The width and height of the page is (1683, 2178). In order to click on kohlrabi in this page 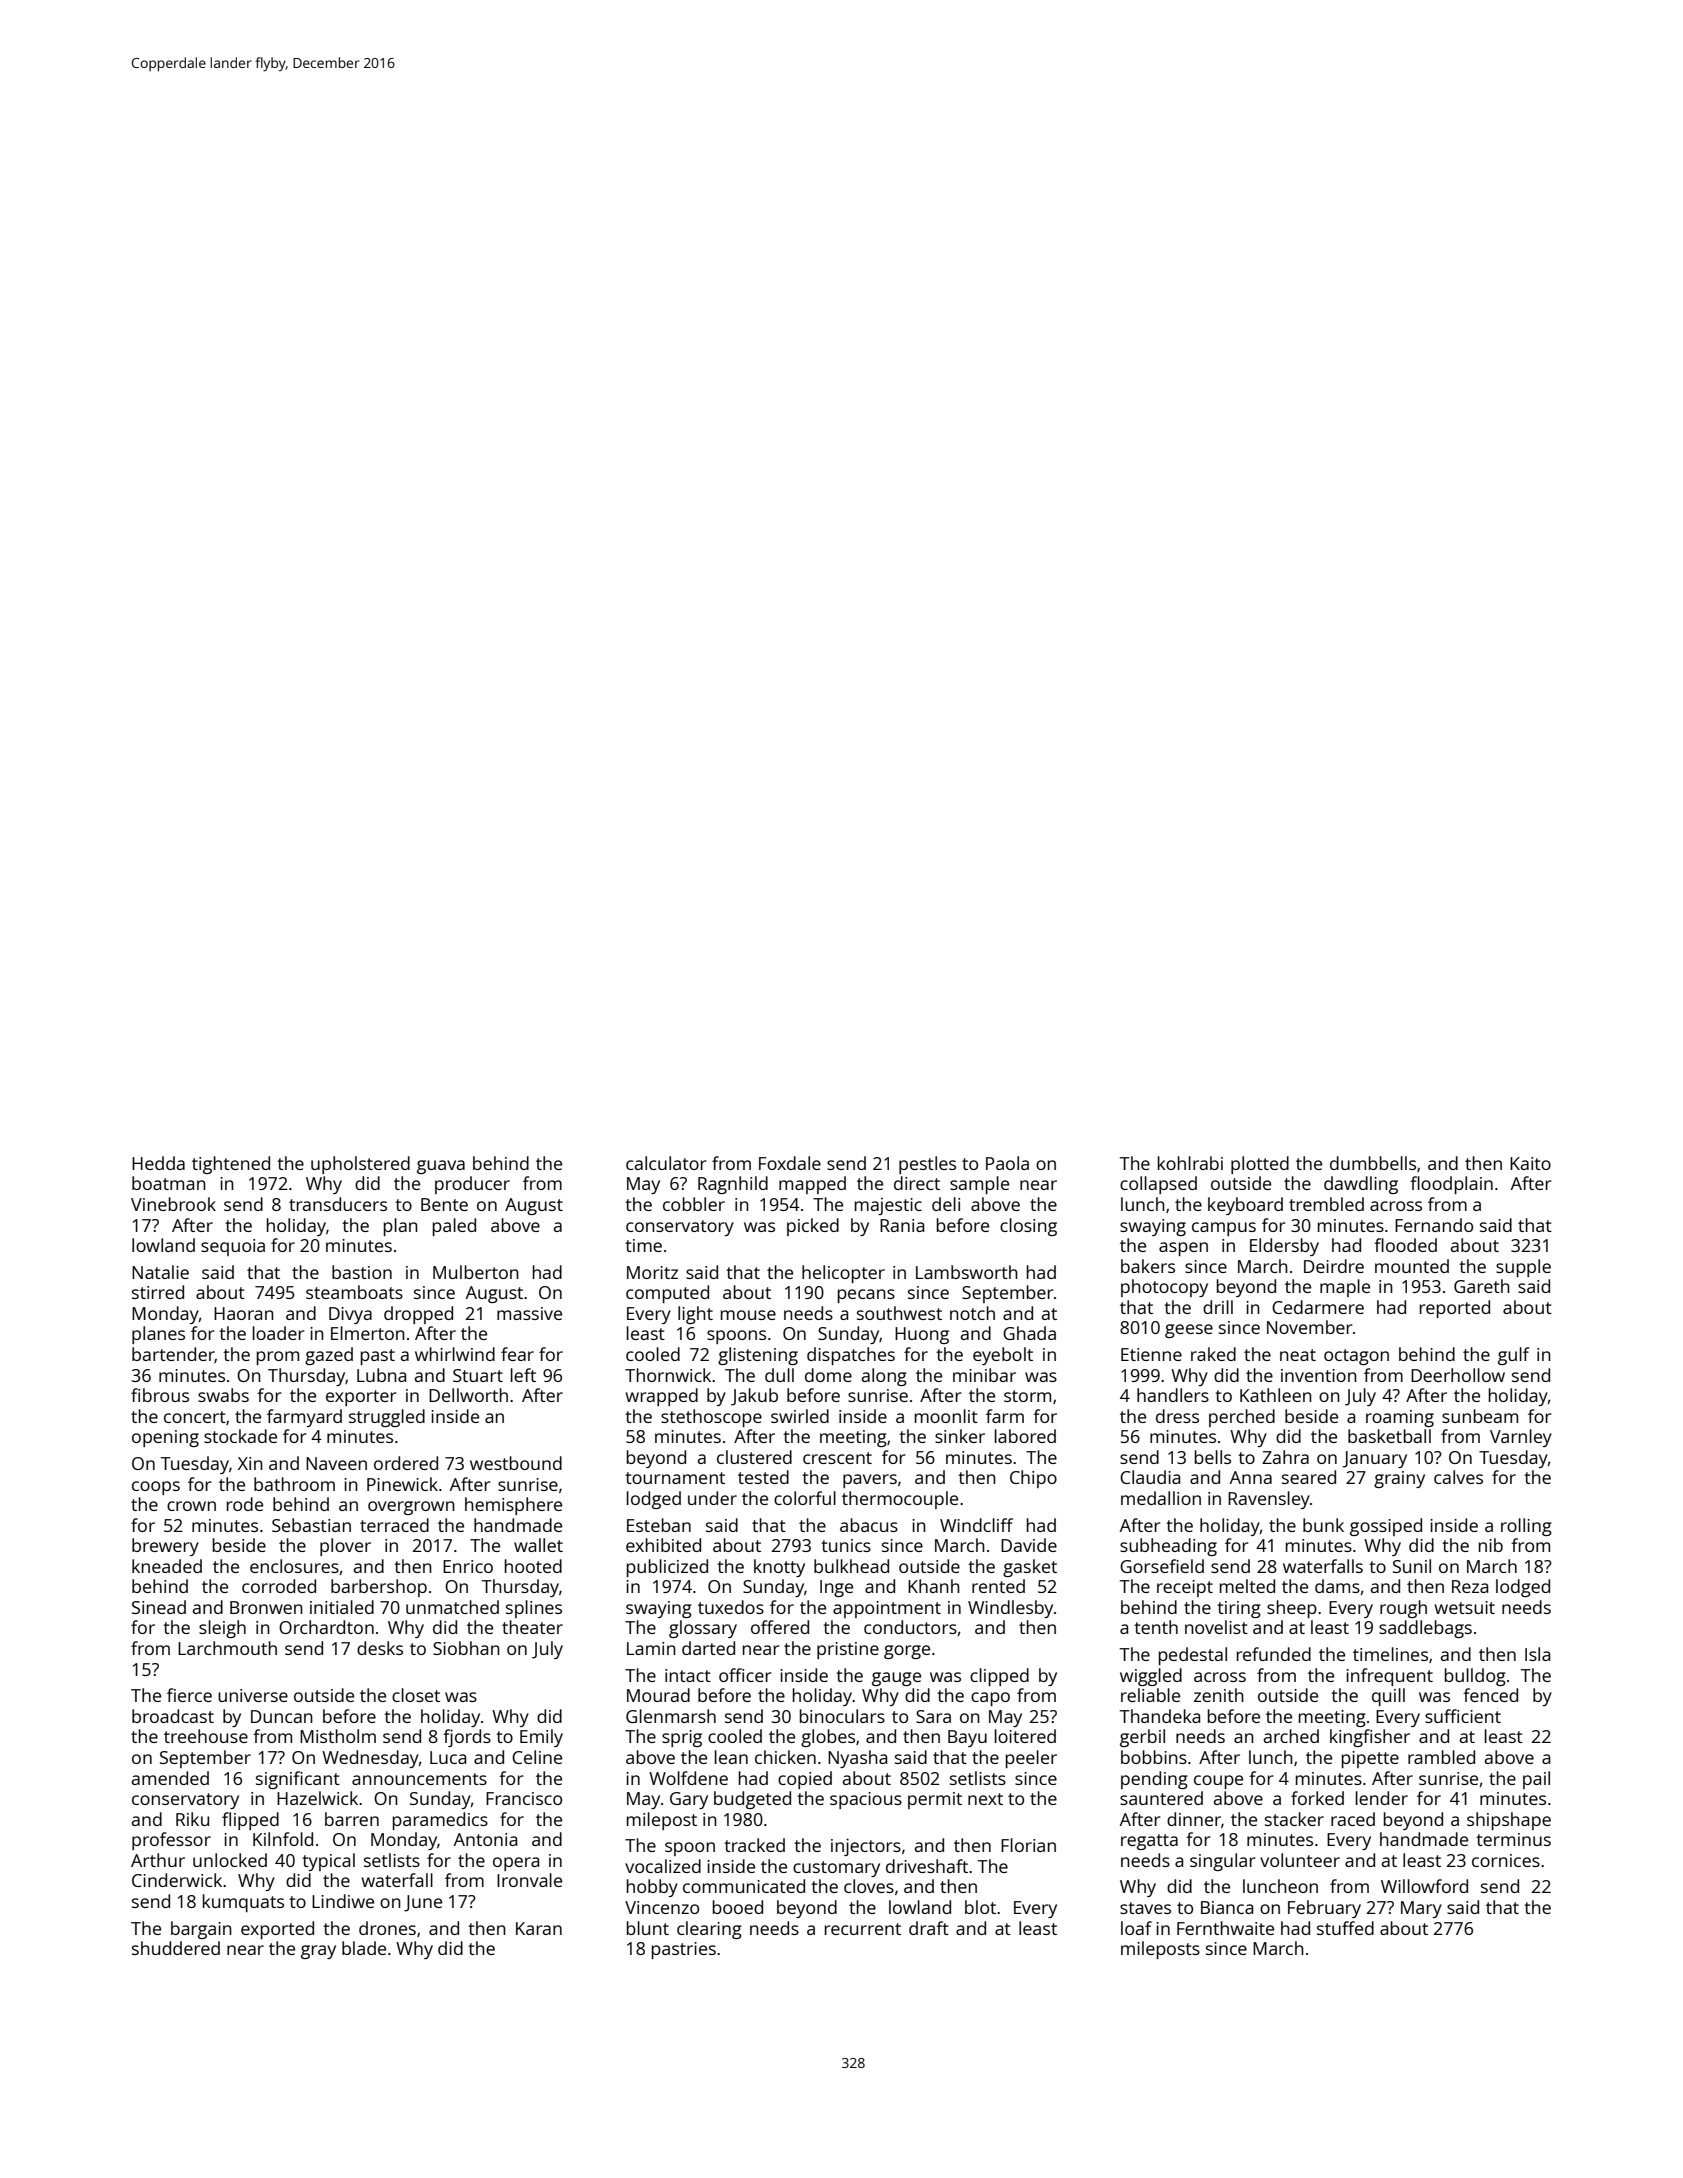, I will do `click(1190, 1163)`.
